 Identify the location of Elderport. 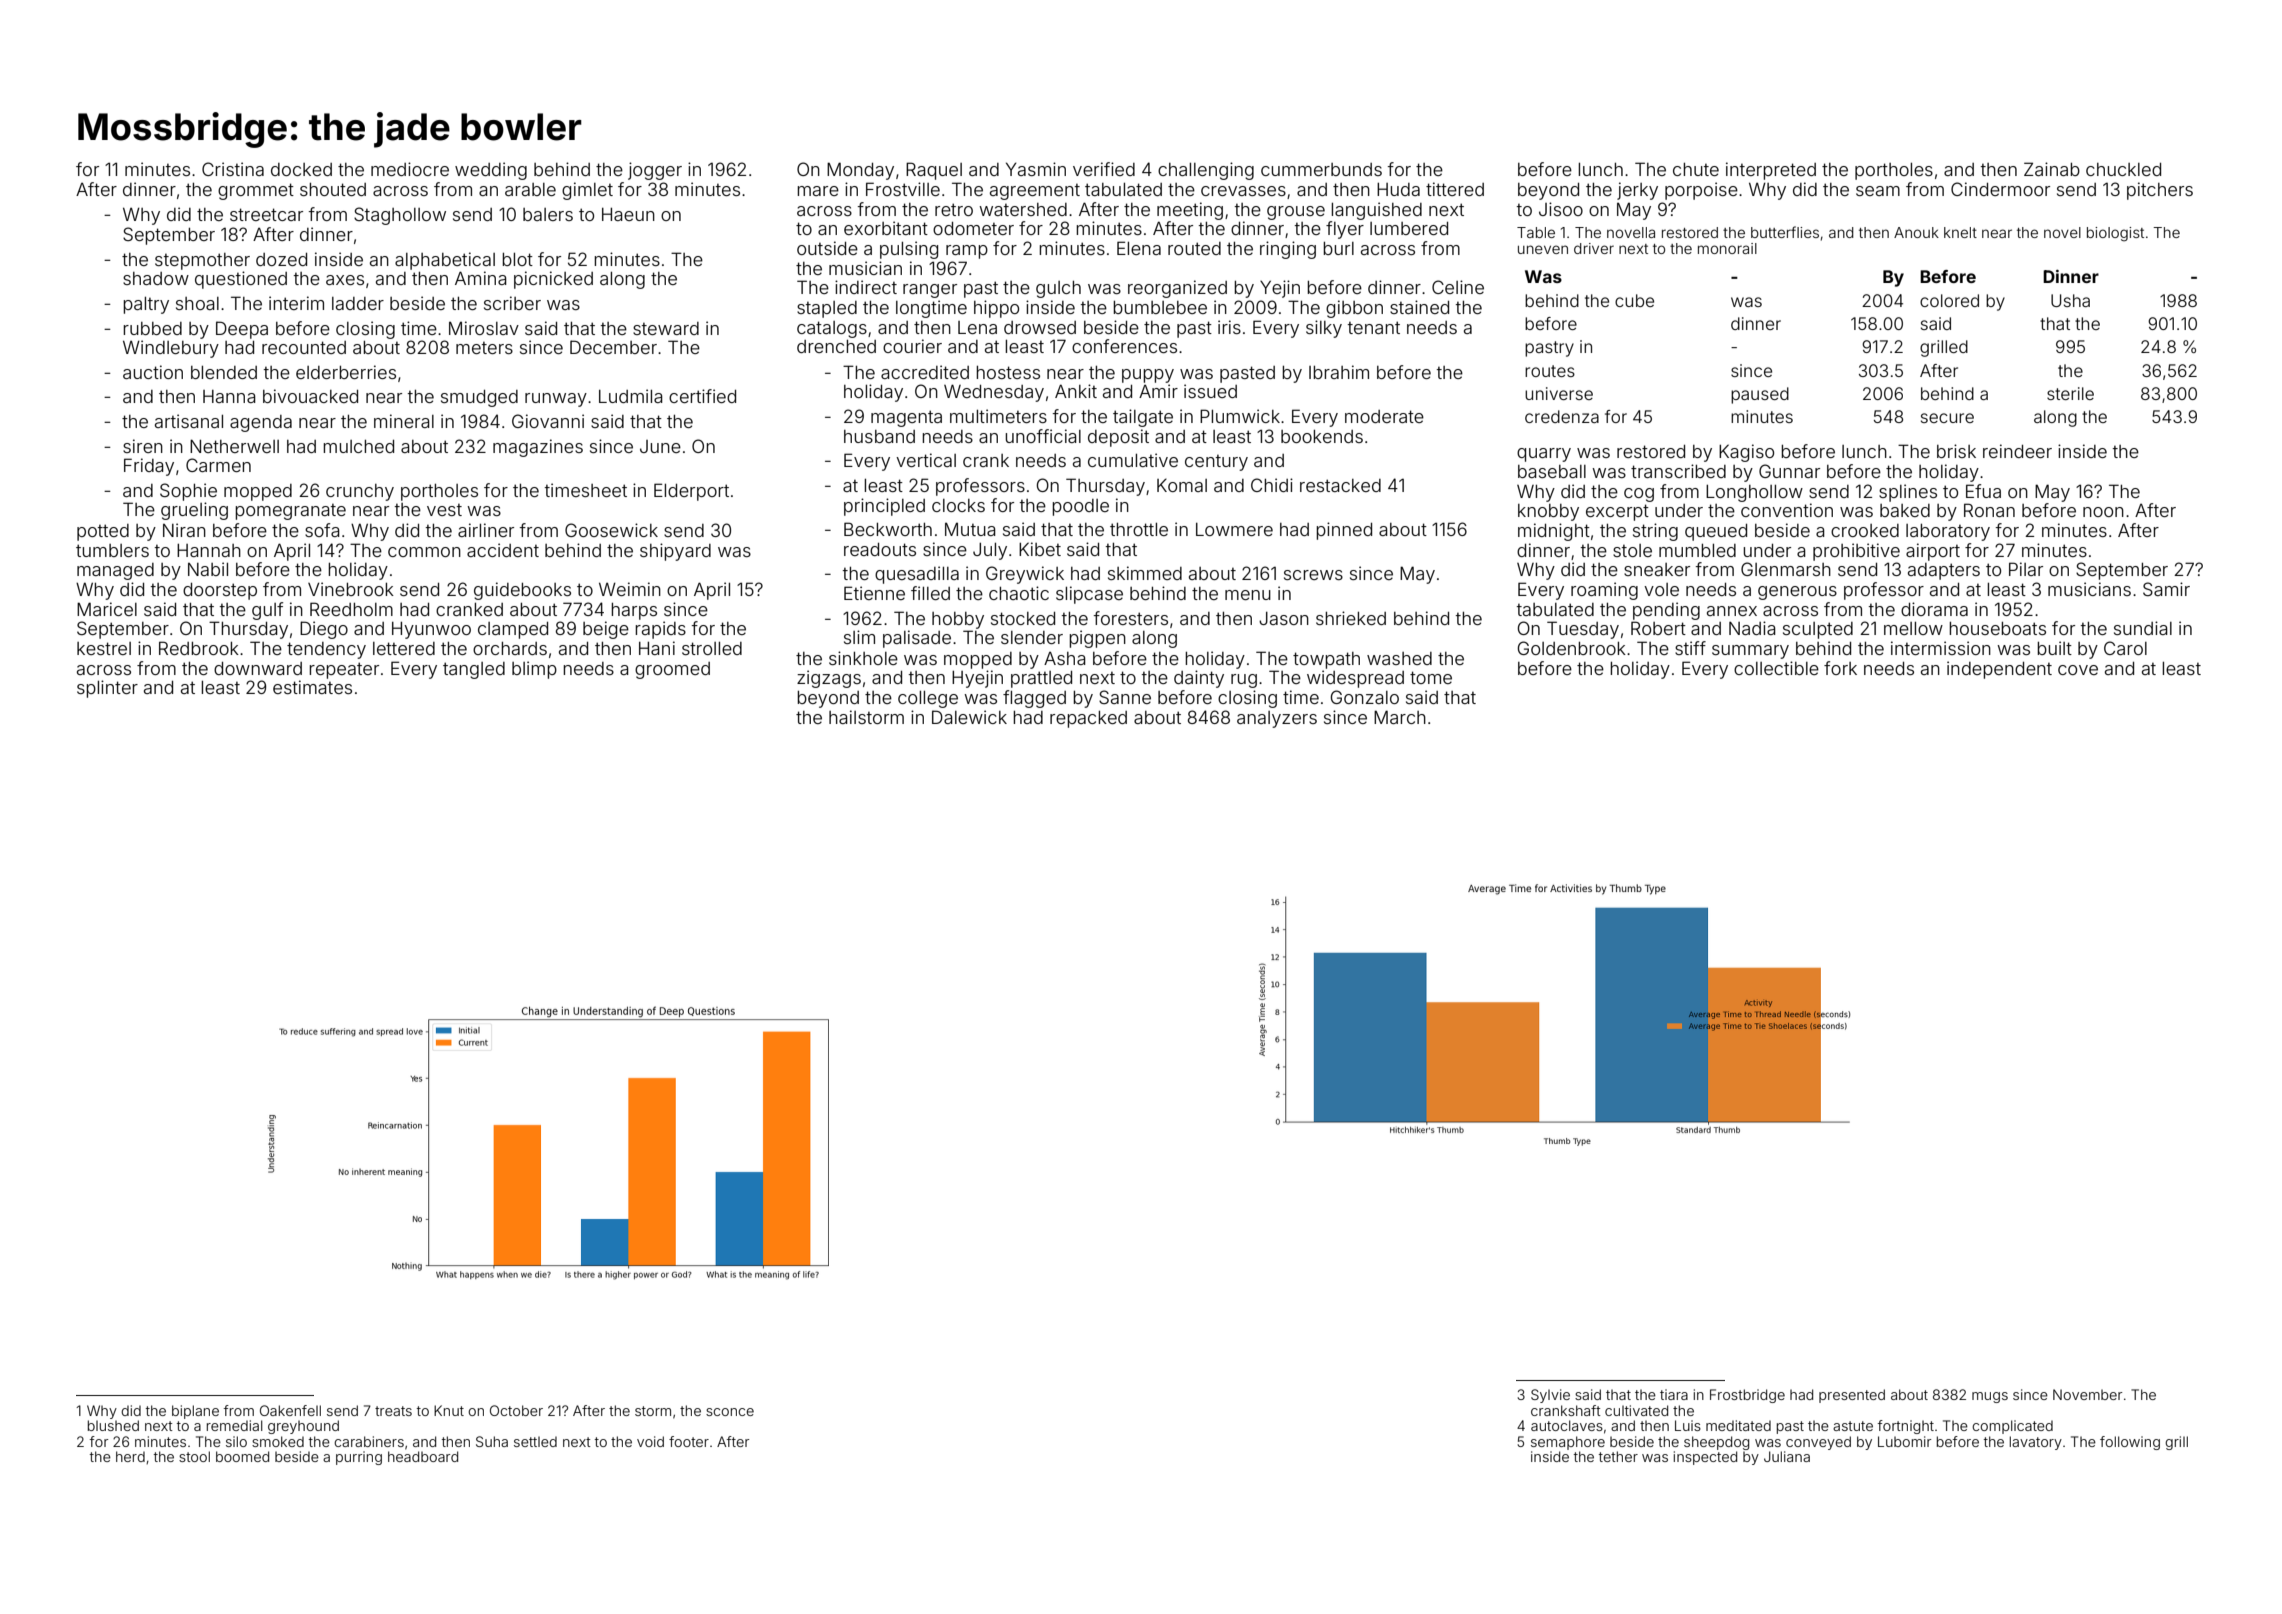
(691, 492).
